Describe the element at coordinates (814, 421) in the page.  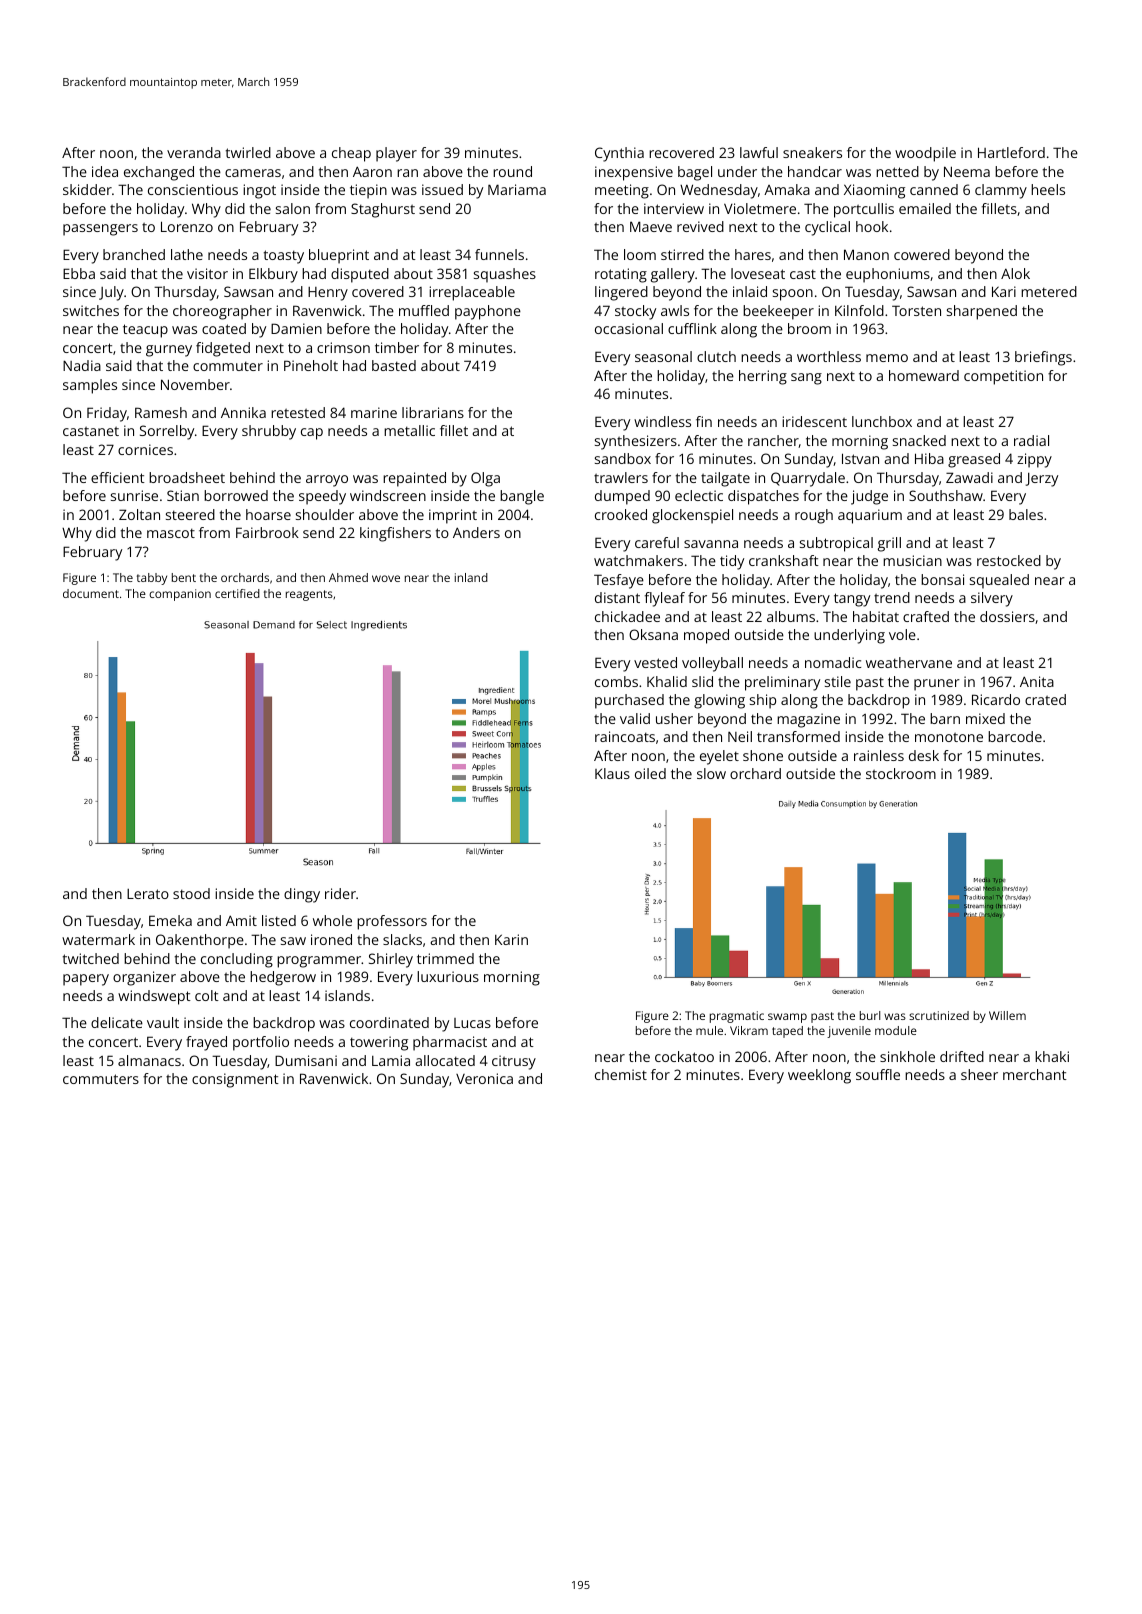
I see `iridescent` at that location.
